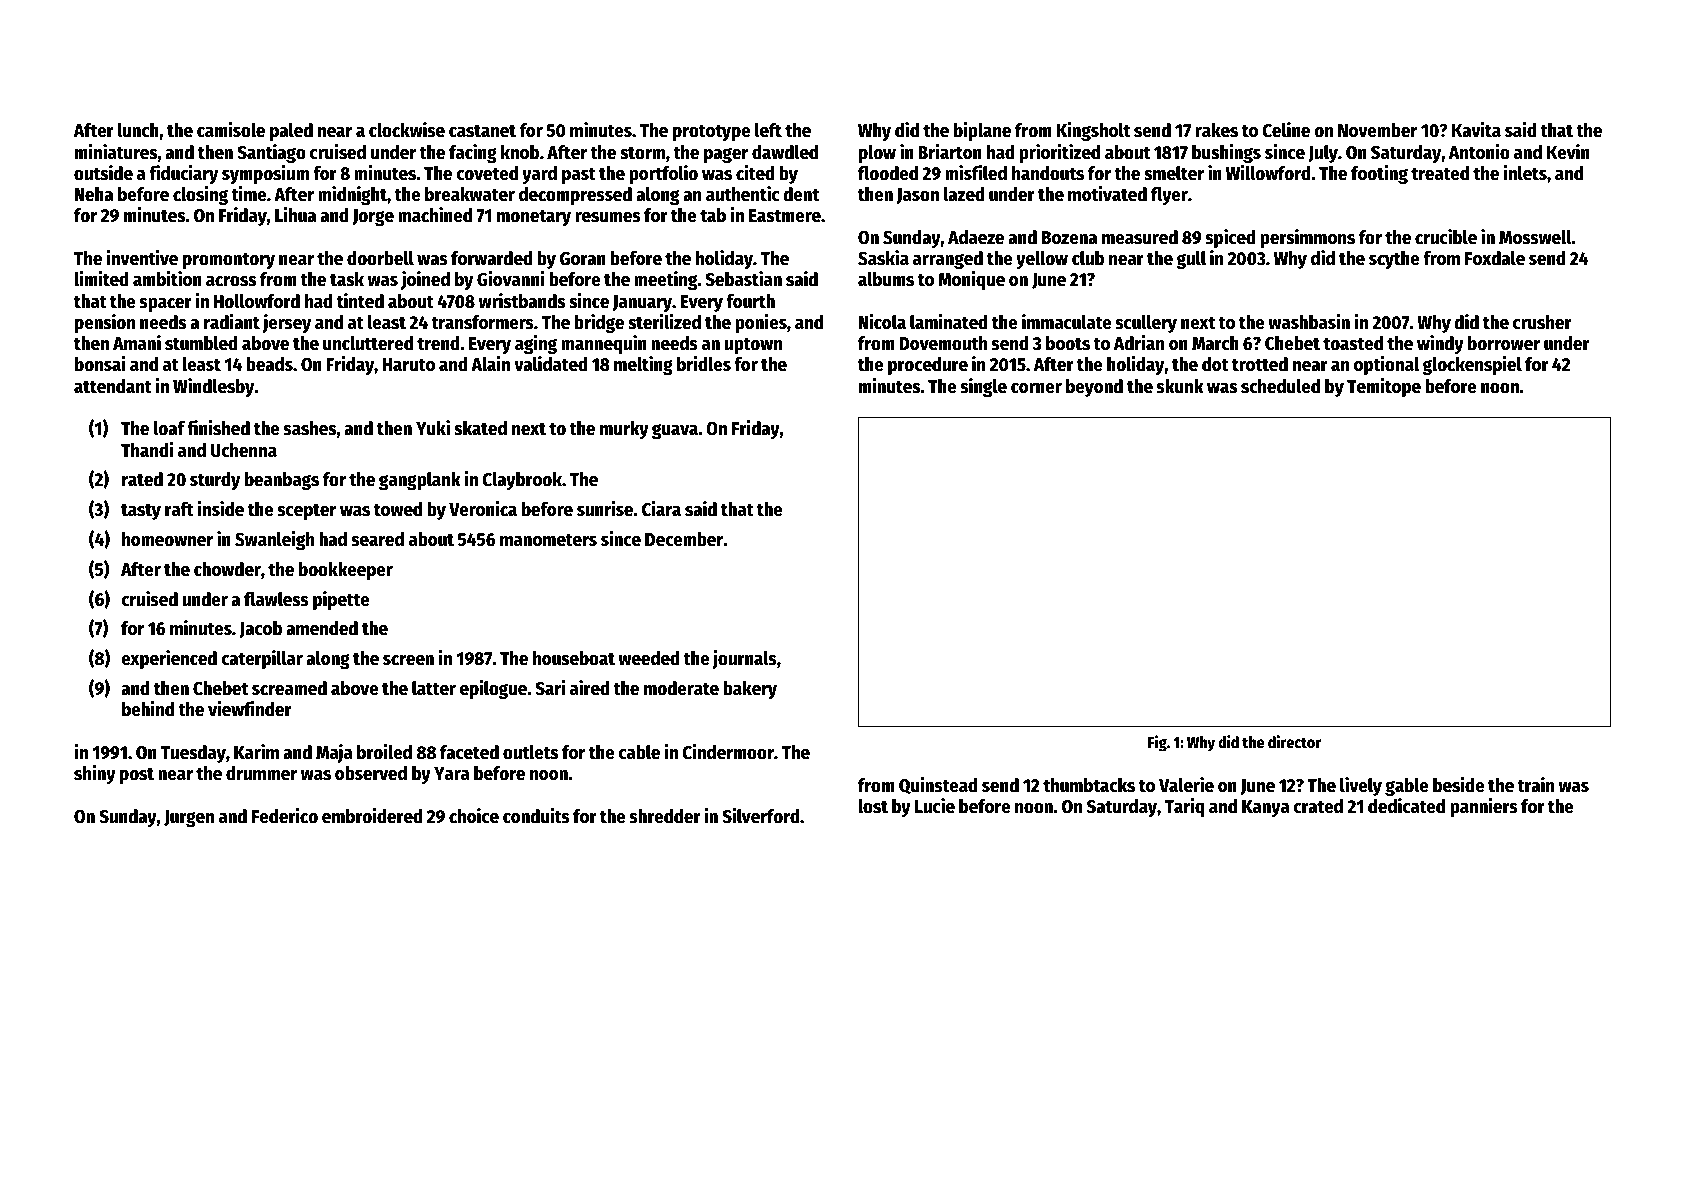  Describe the element at coordinates (982, 131) in the image. I see `biplane` at that location.
